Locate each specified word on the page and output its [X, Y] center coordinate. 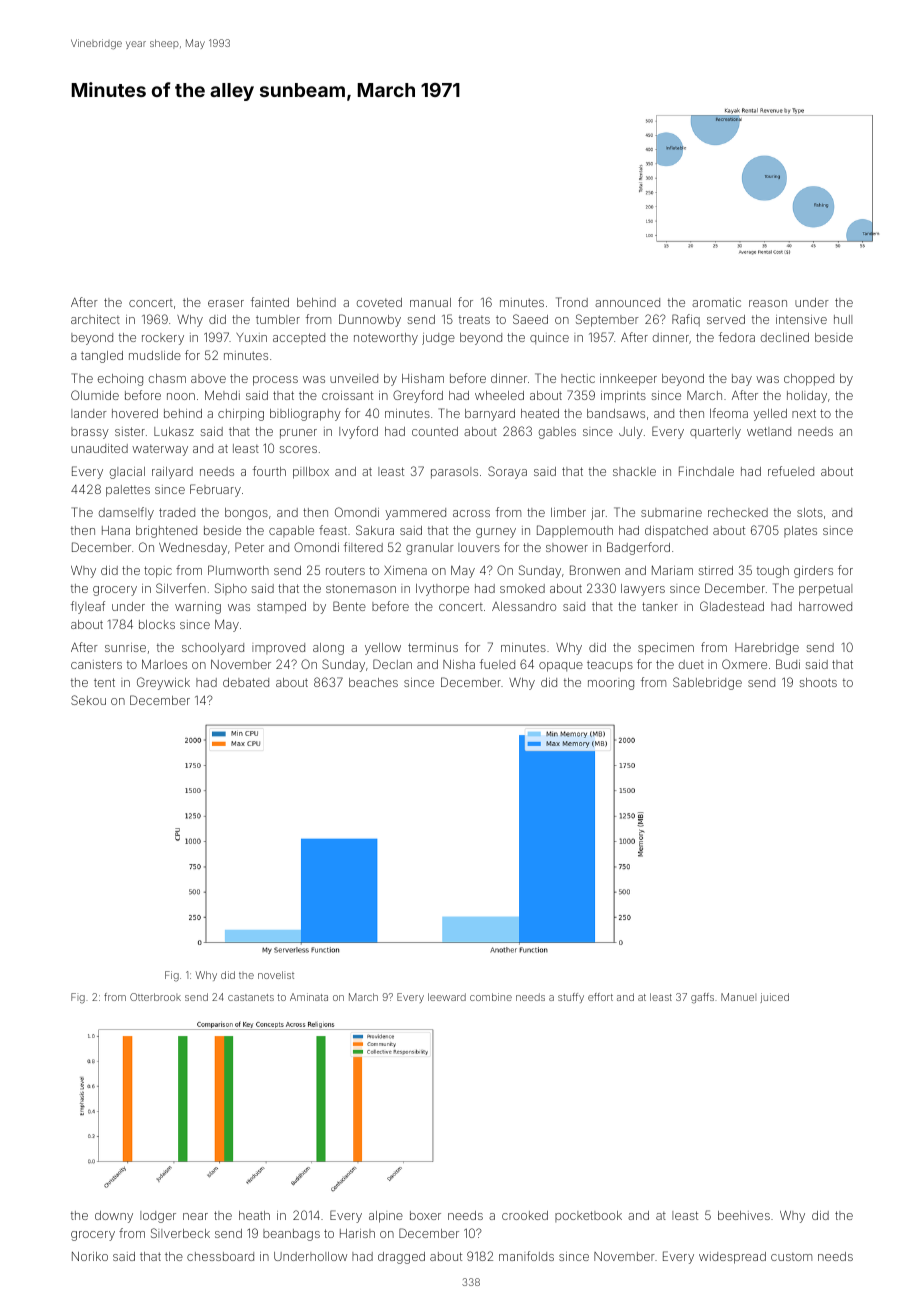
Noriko [90, 1256]
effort [600, 997]
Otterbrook [155, 997]
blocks [157, 624]
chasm [167, 378]
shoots [818, 682]
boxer [425, 1215]
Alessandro [524, 606]
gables [557, 433]
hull [843, 319]
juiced [774, 998]
